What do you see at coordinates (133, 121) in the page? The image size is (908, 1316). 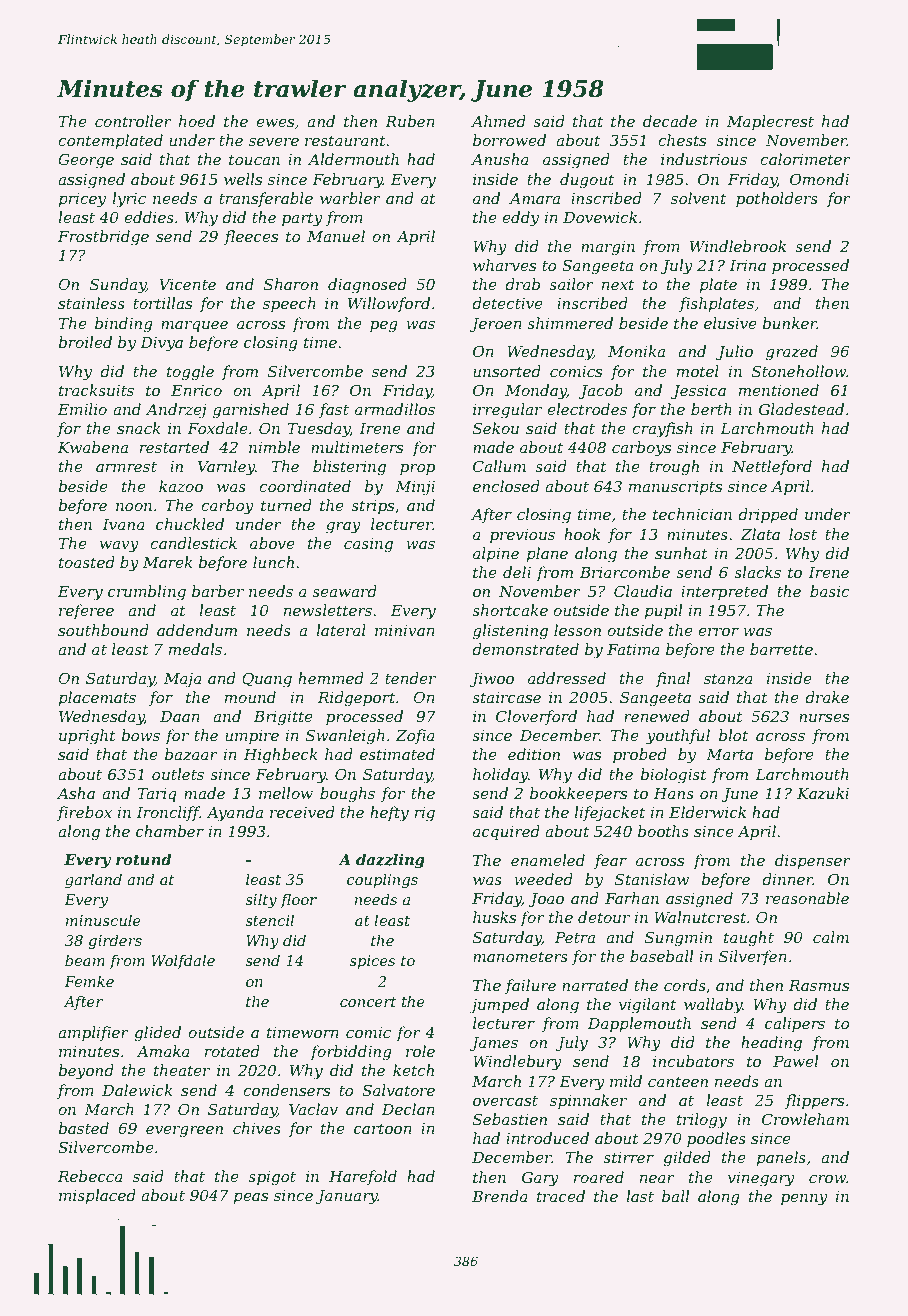 I see `controller` at bounding box center [133, 121].
